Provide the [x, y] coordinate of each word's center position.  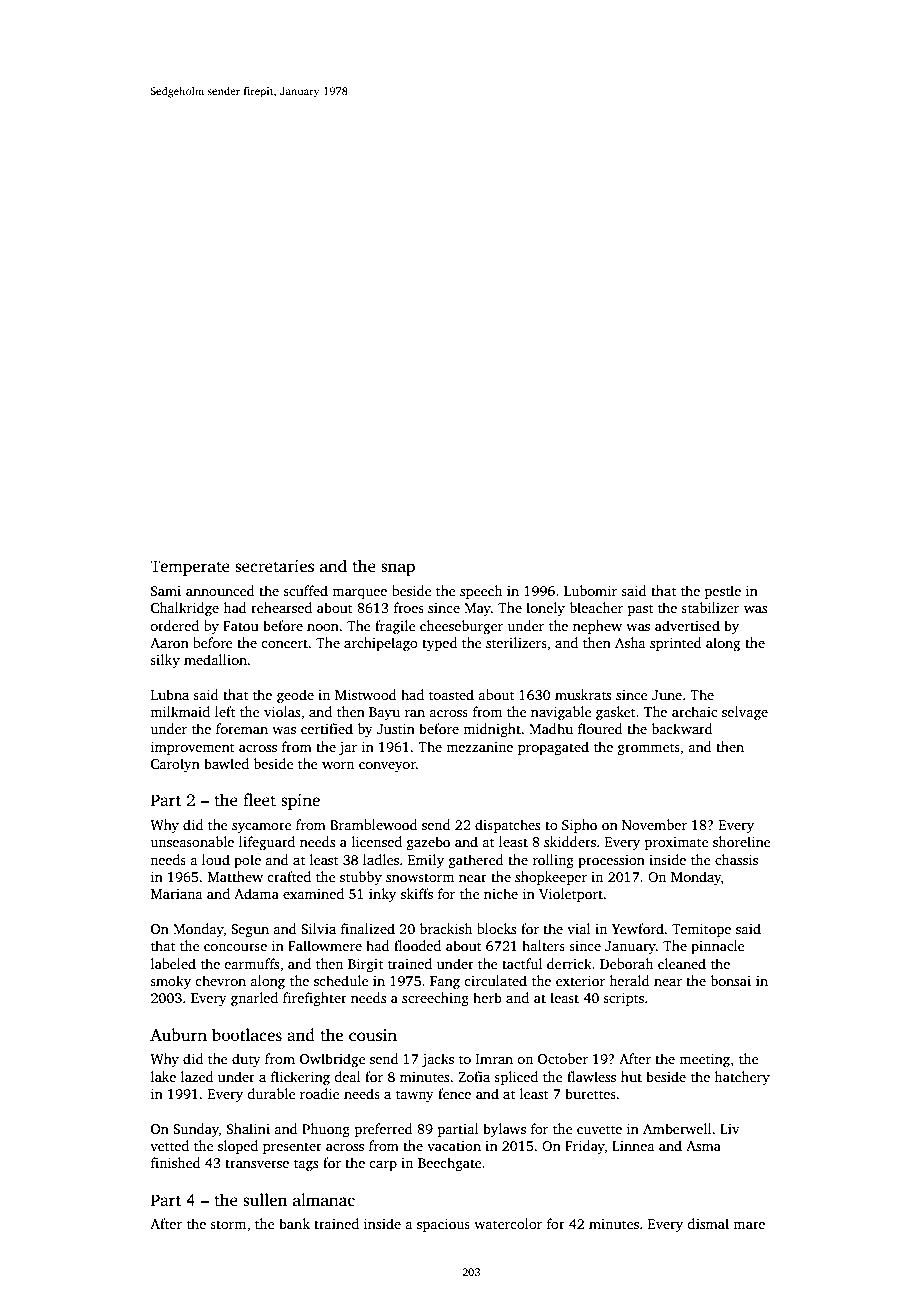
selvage [745, 713]
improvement [193, 748]
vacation [454, 1146]
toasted [451, 694]
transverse [257, 1163]
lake [163, 1076]
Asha [630, 642]
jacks [438, 1060]
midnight [492, 730]
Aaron [169, 643]
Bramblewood [374, 824]
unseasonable [192, 841]
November [654, 824]
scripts [623, 999]
